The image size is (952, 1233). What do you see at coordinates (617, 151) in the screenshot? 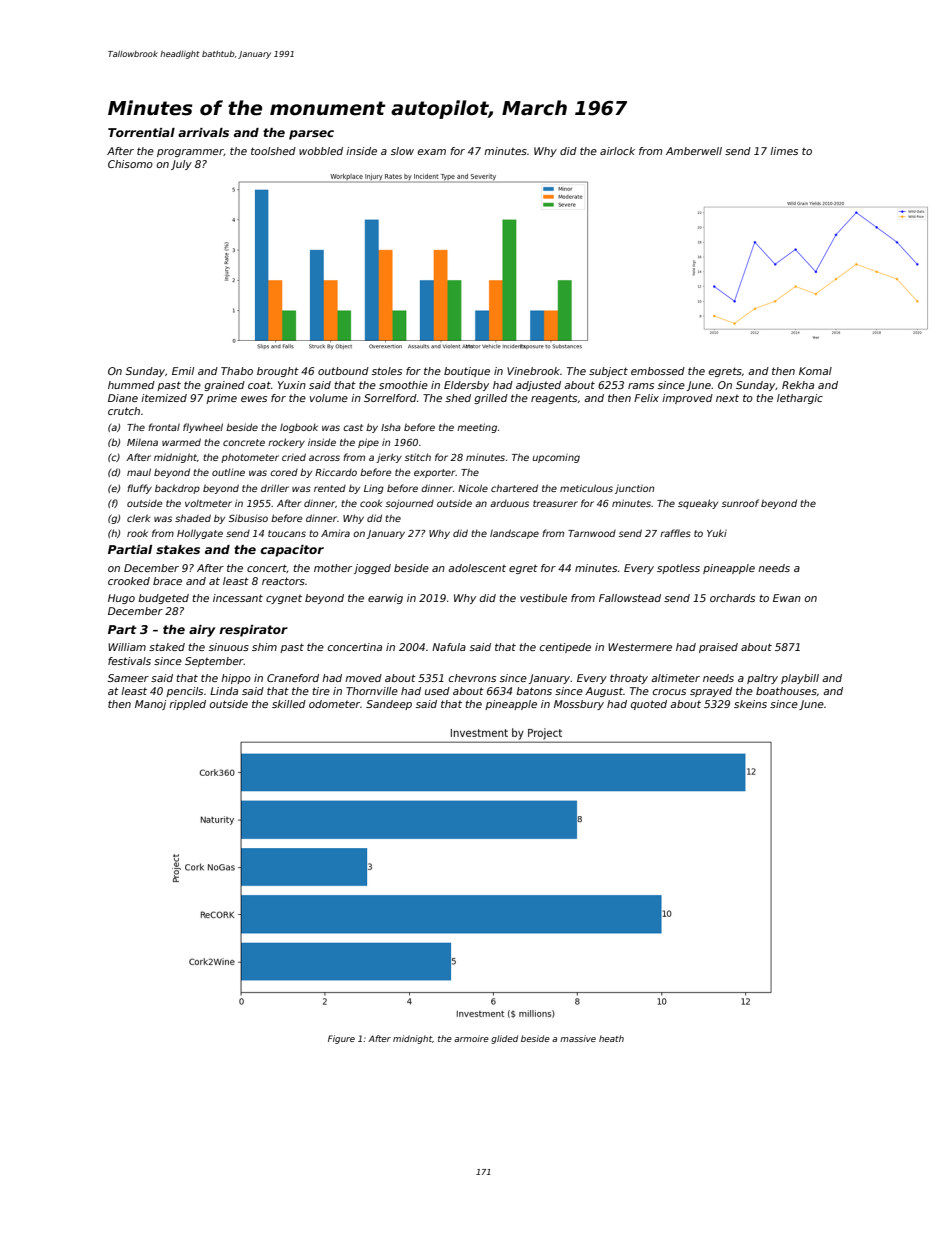
I see `airlock` at bounding box center [617, 151].
